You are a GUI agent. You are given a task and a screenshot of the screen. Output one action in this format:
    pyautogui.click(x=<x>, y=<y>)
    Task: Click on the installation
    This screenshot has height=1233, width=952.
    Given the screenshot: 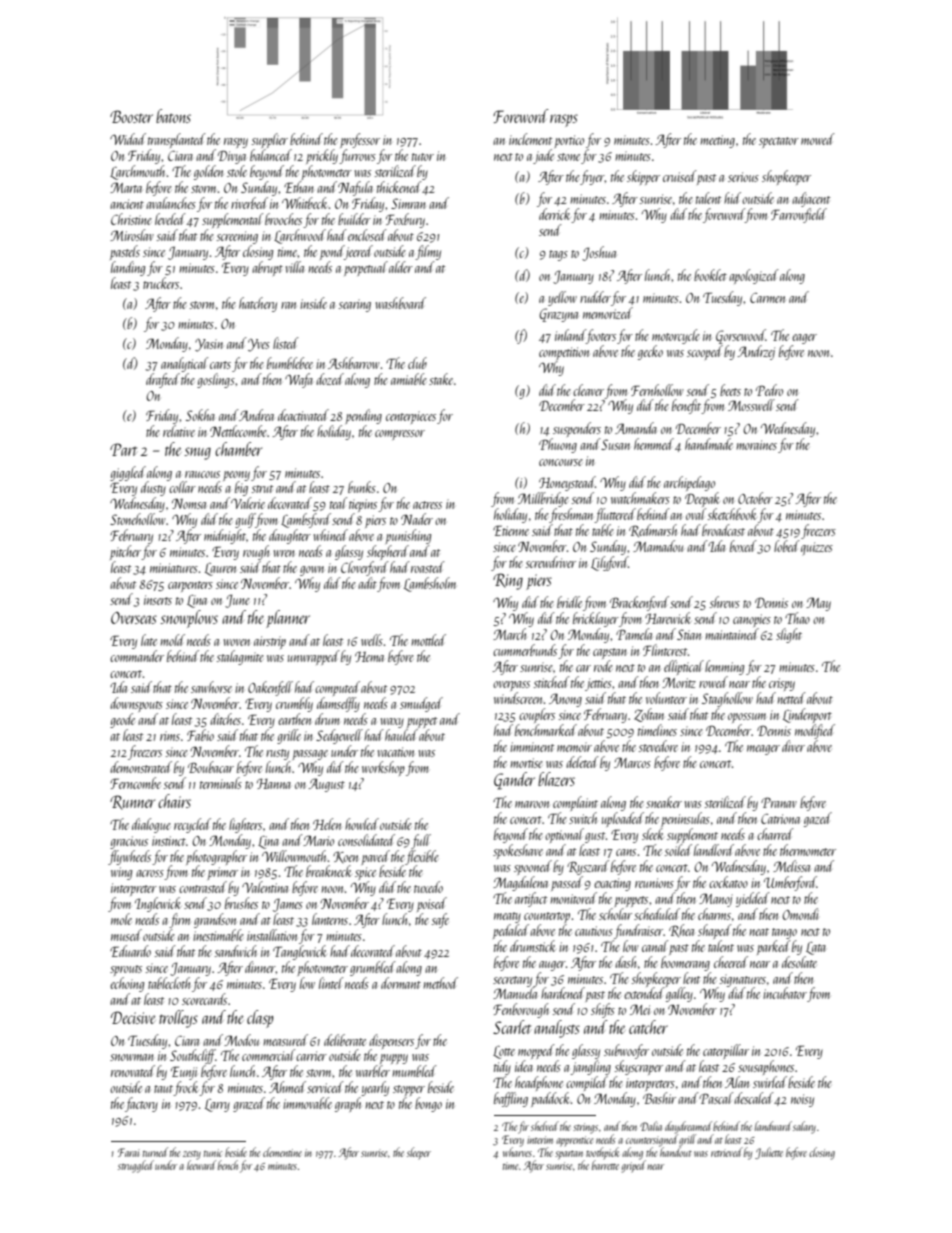 What is the action you would take?
    pyautogui.click(x=272, y=935)
